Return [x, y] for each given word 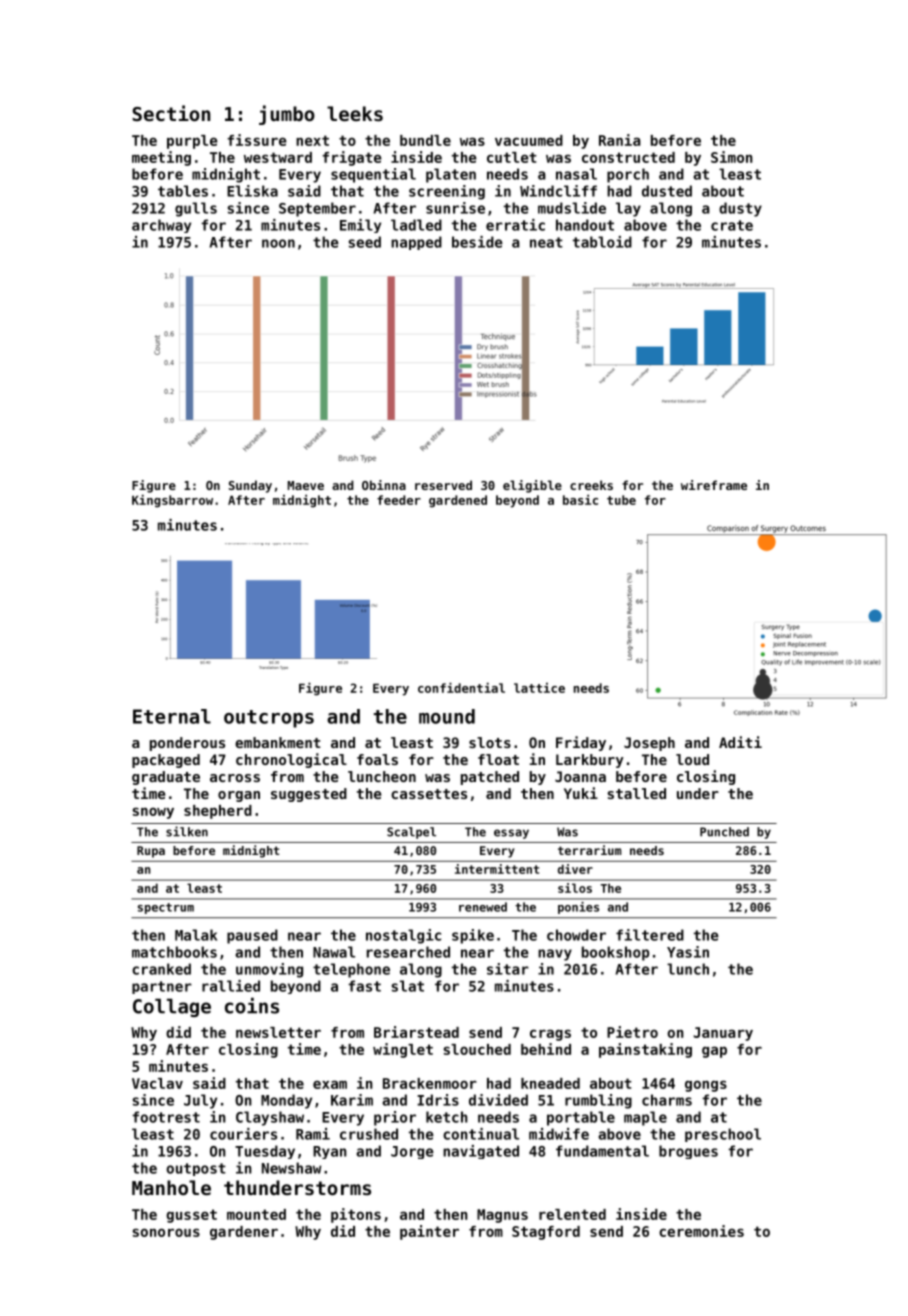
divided [498, 1100]
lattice [539, 687]
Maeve [306, 485]
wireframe [714, 485]
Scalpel [411, 833]
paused [252, 936]
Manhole [171, 1187]
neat [546, 242]
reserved [443, 485]
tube [621, 500]
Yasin [688, 952]
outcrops [269, 719]
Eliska [252, 191]
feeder [399, 500]
